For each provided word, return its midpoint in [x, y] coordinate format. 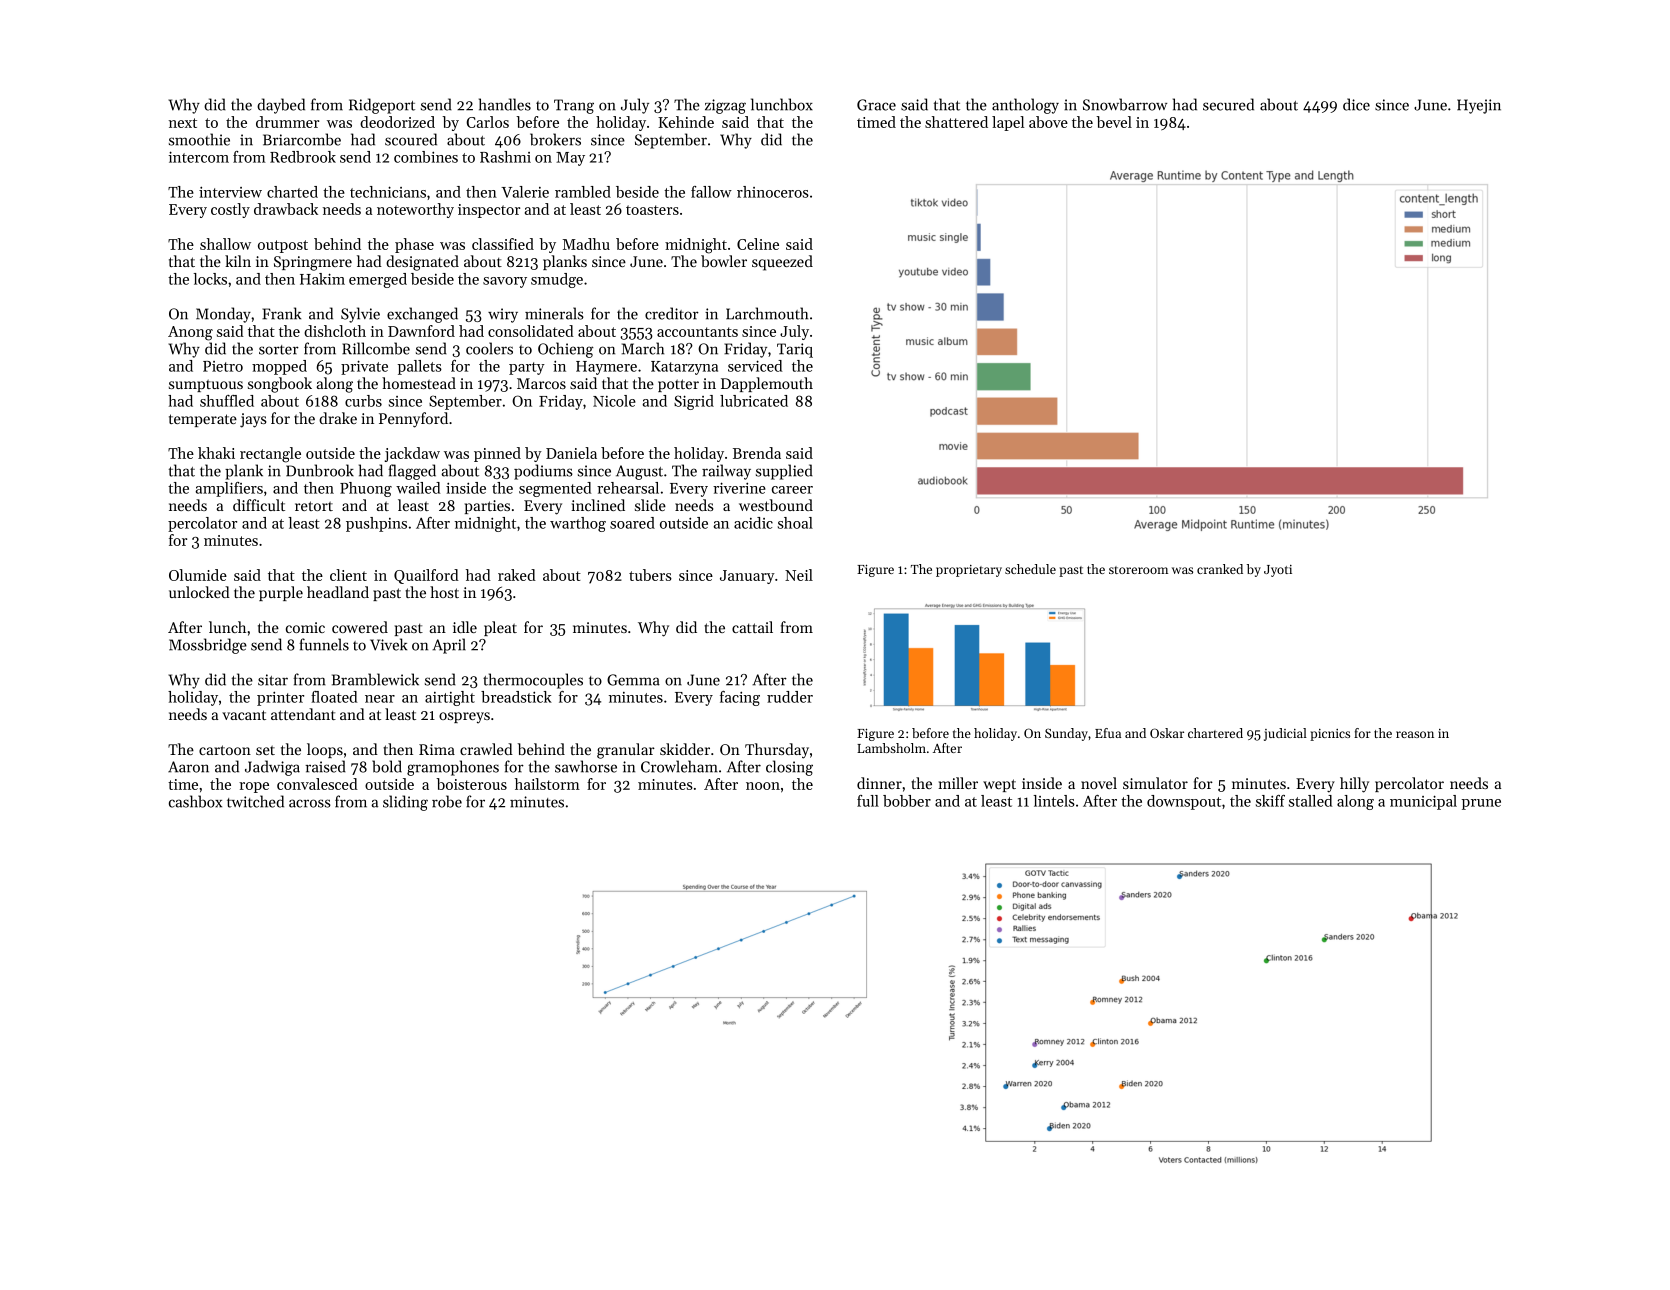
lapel [1008, 123]
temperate [203, 420]
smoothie [199, 139]
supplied [784, 472]
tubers [650, 575]
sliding [405, 803]
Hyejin [1479, 106]
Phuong [366, 489]
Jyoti [1278, 571]
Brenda [757, 453]
